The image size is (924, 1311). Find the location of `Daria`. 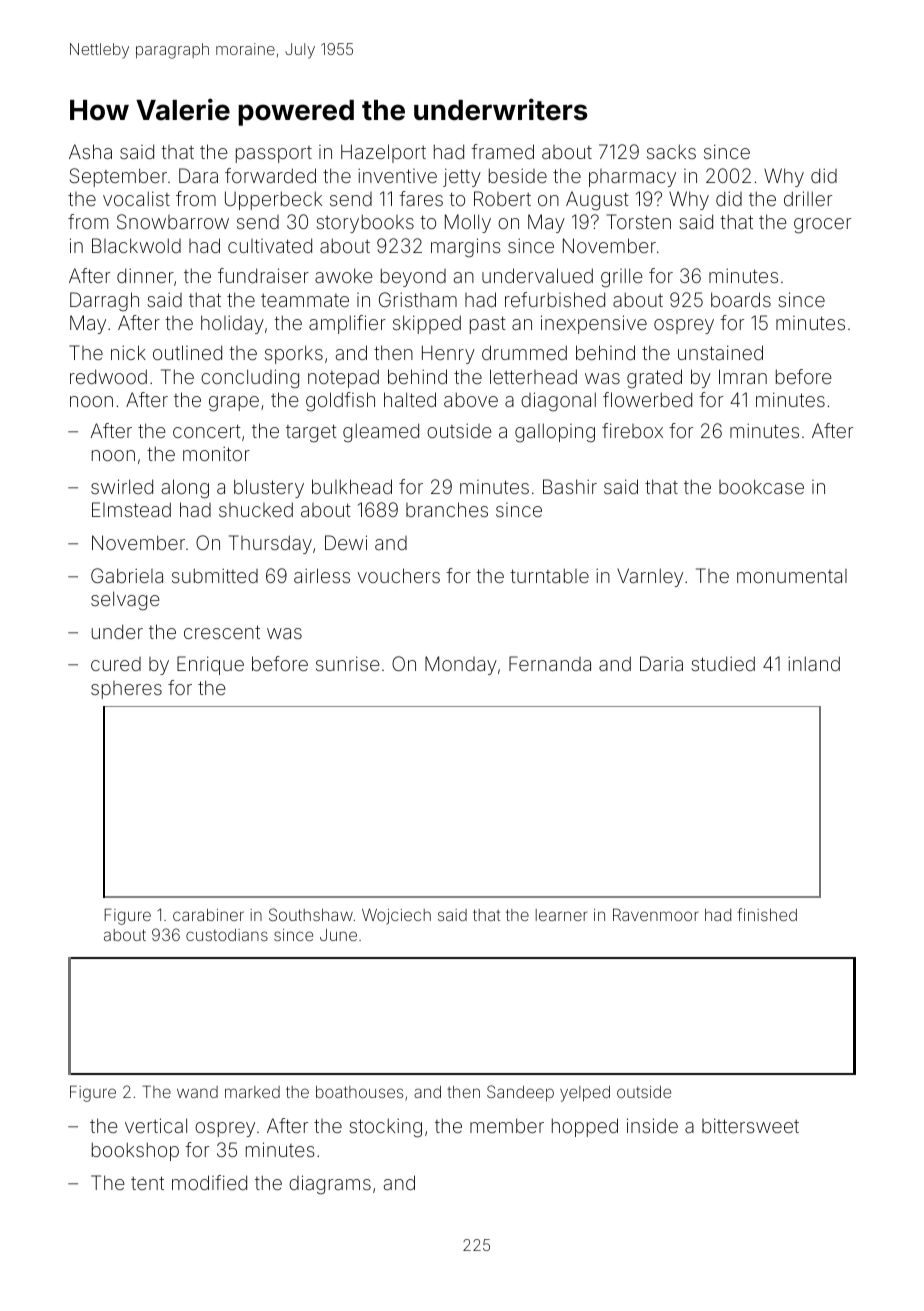

Daria is located at coordinates (661, 663).
